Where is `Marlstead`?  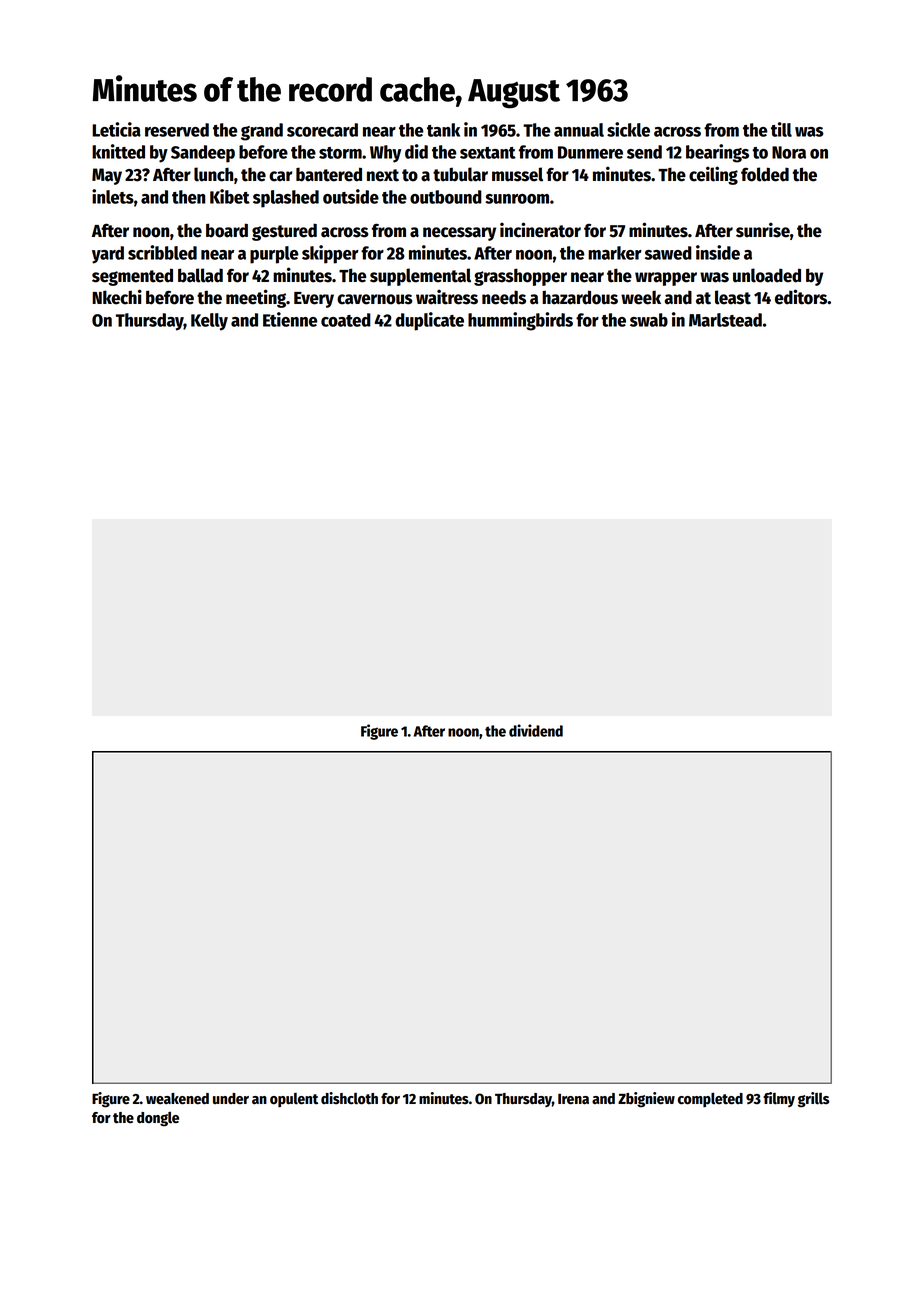
Marlstead is located at coordinates (725, 320).
